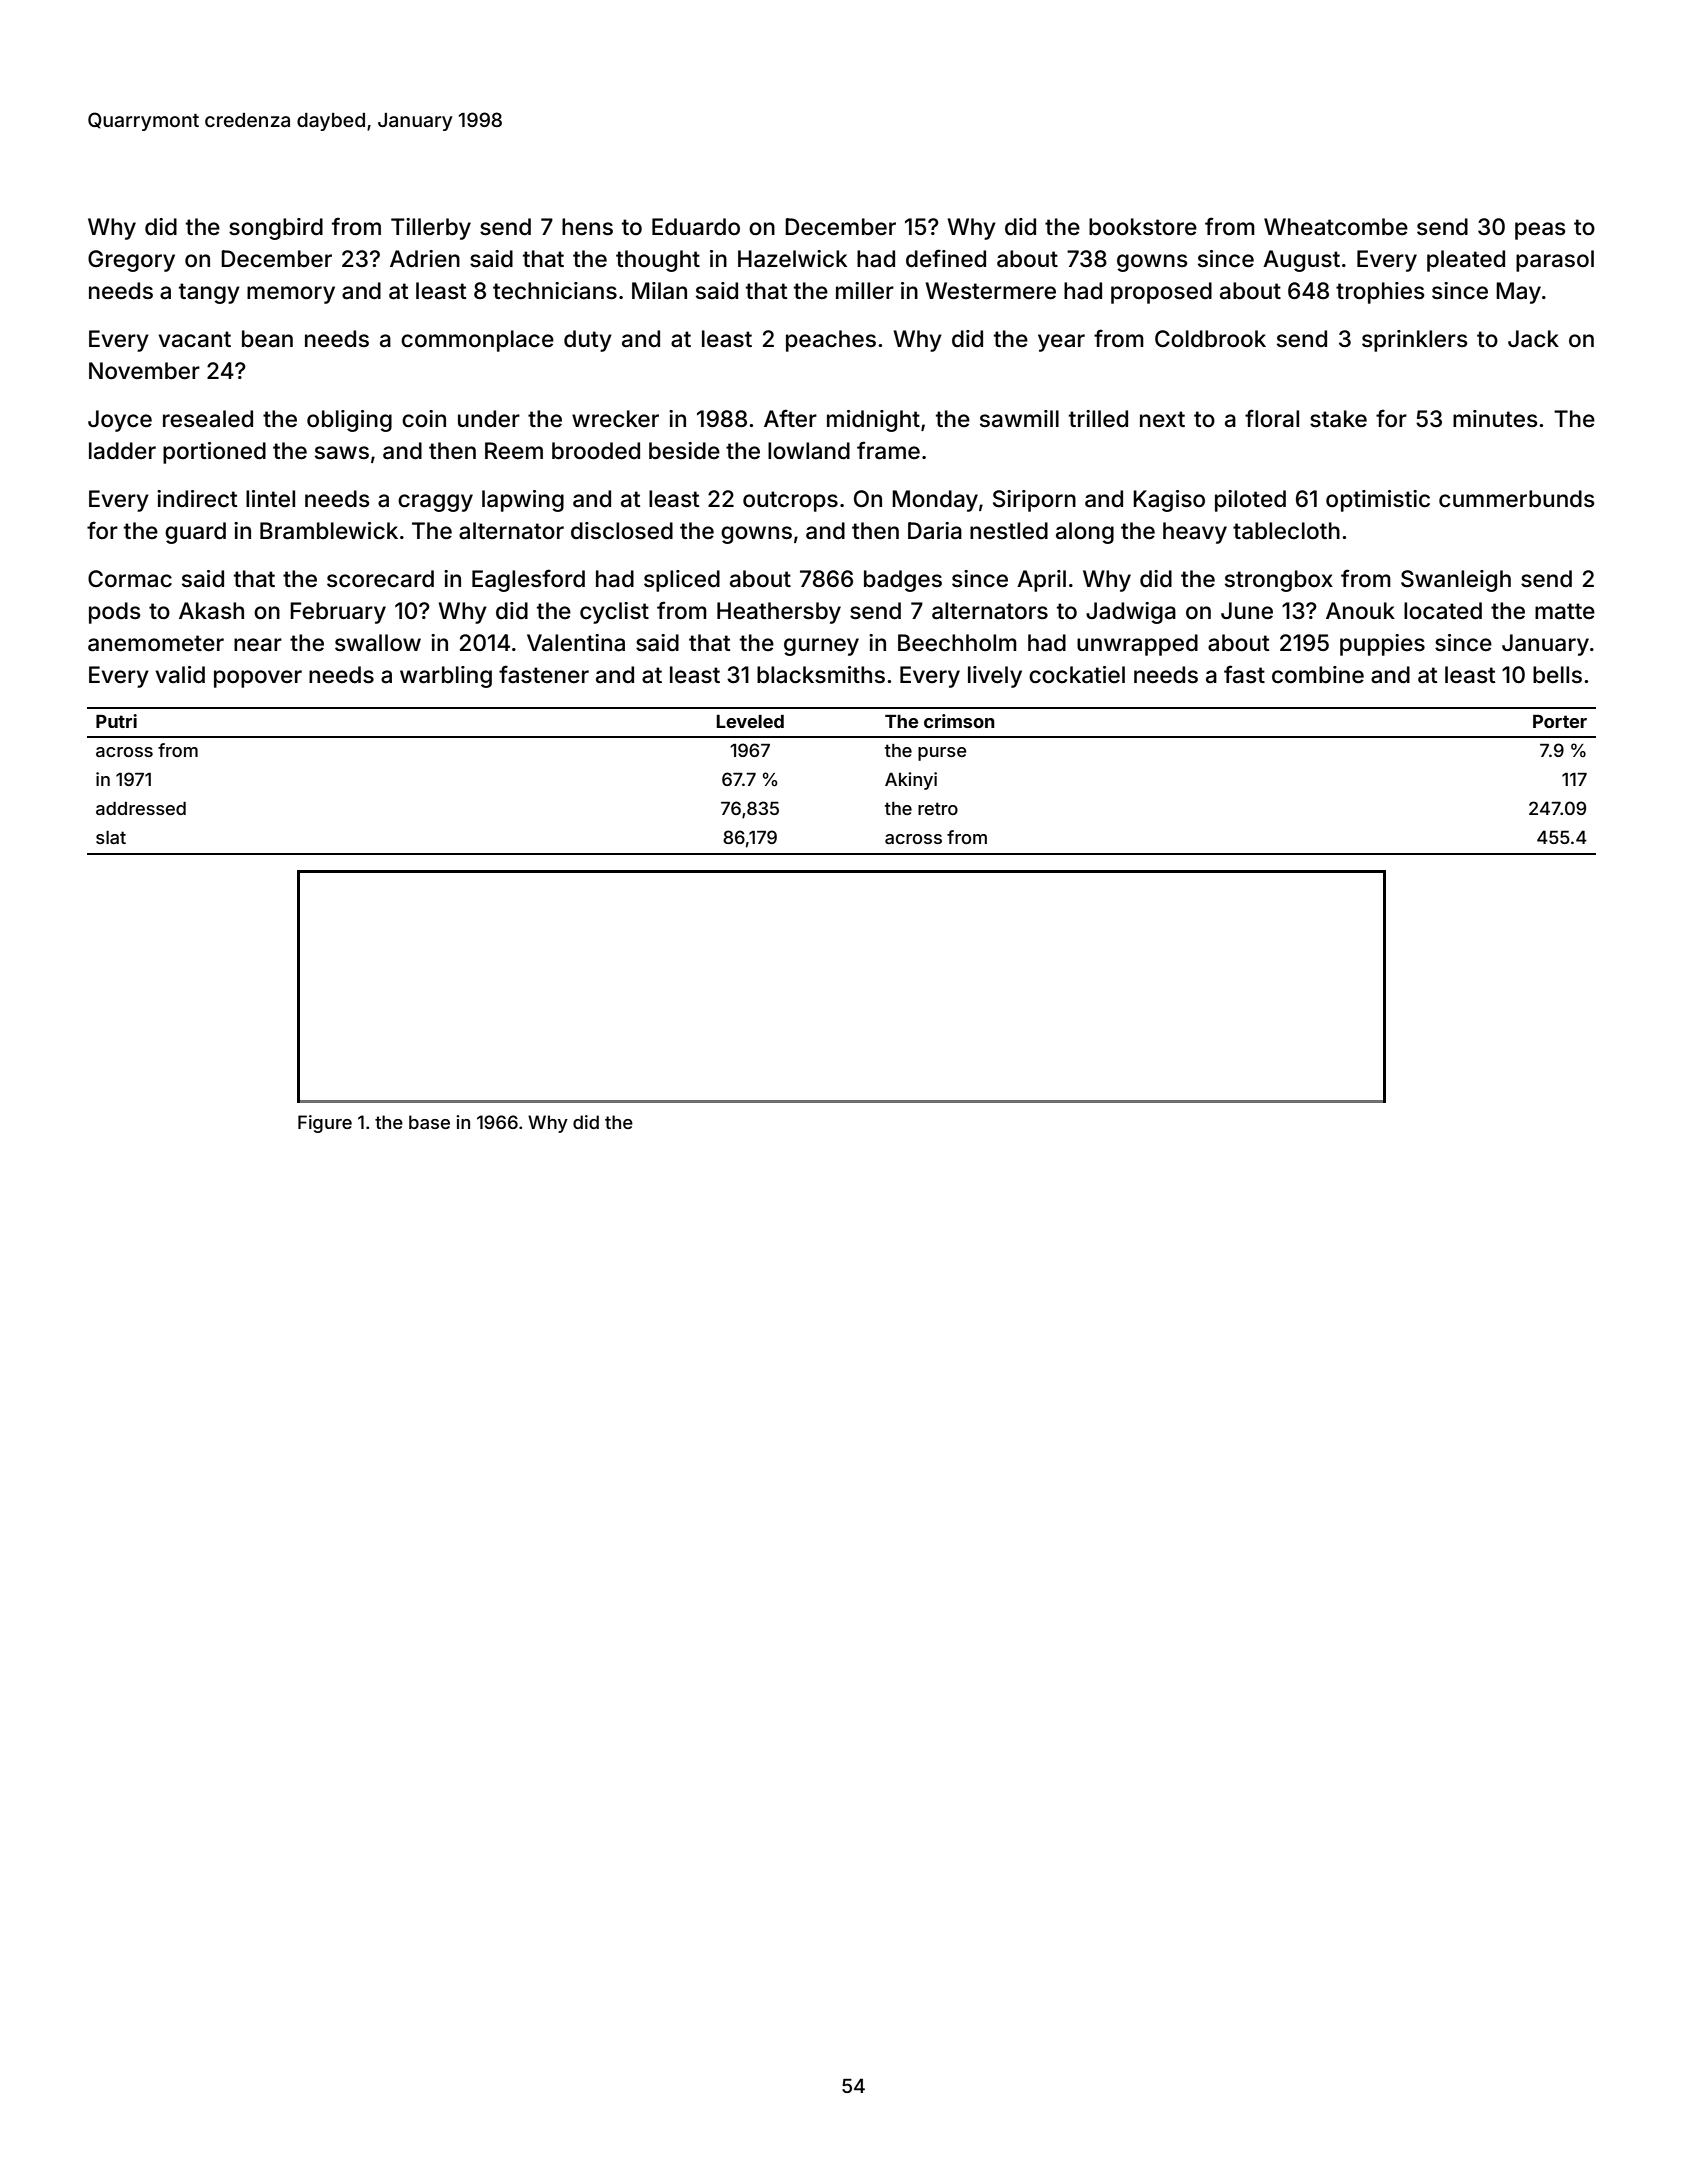 The width and height of the document is (1683, 2178). Describe the element at coordinates (425, 259) in the document. I see `Adrien` at that location.
